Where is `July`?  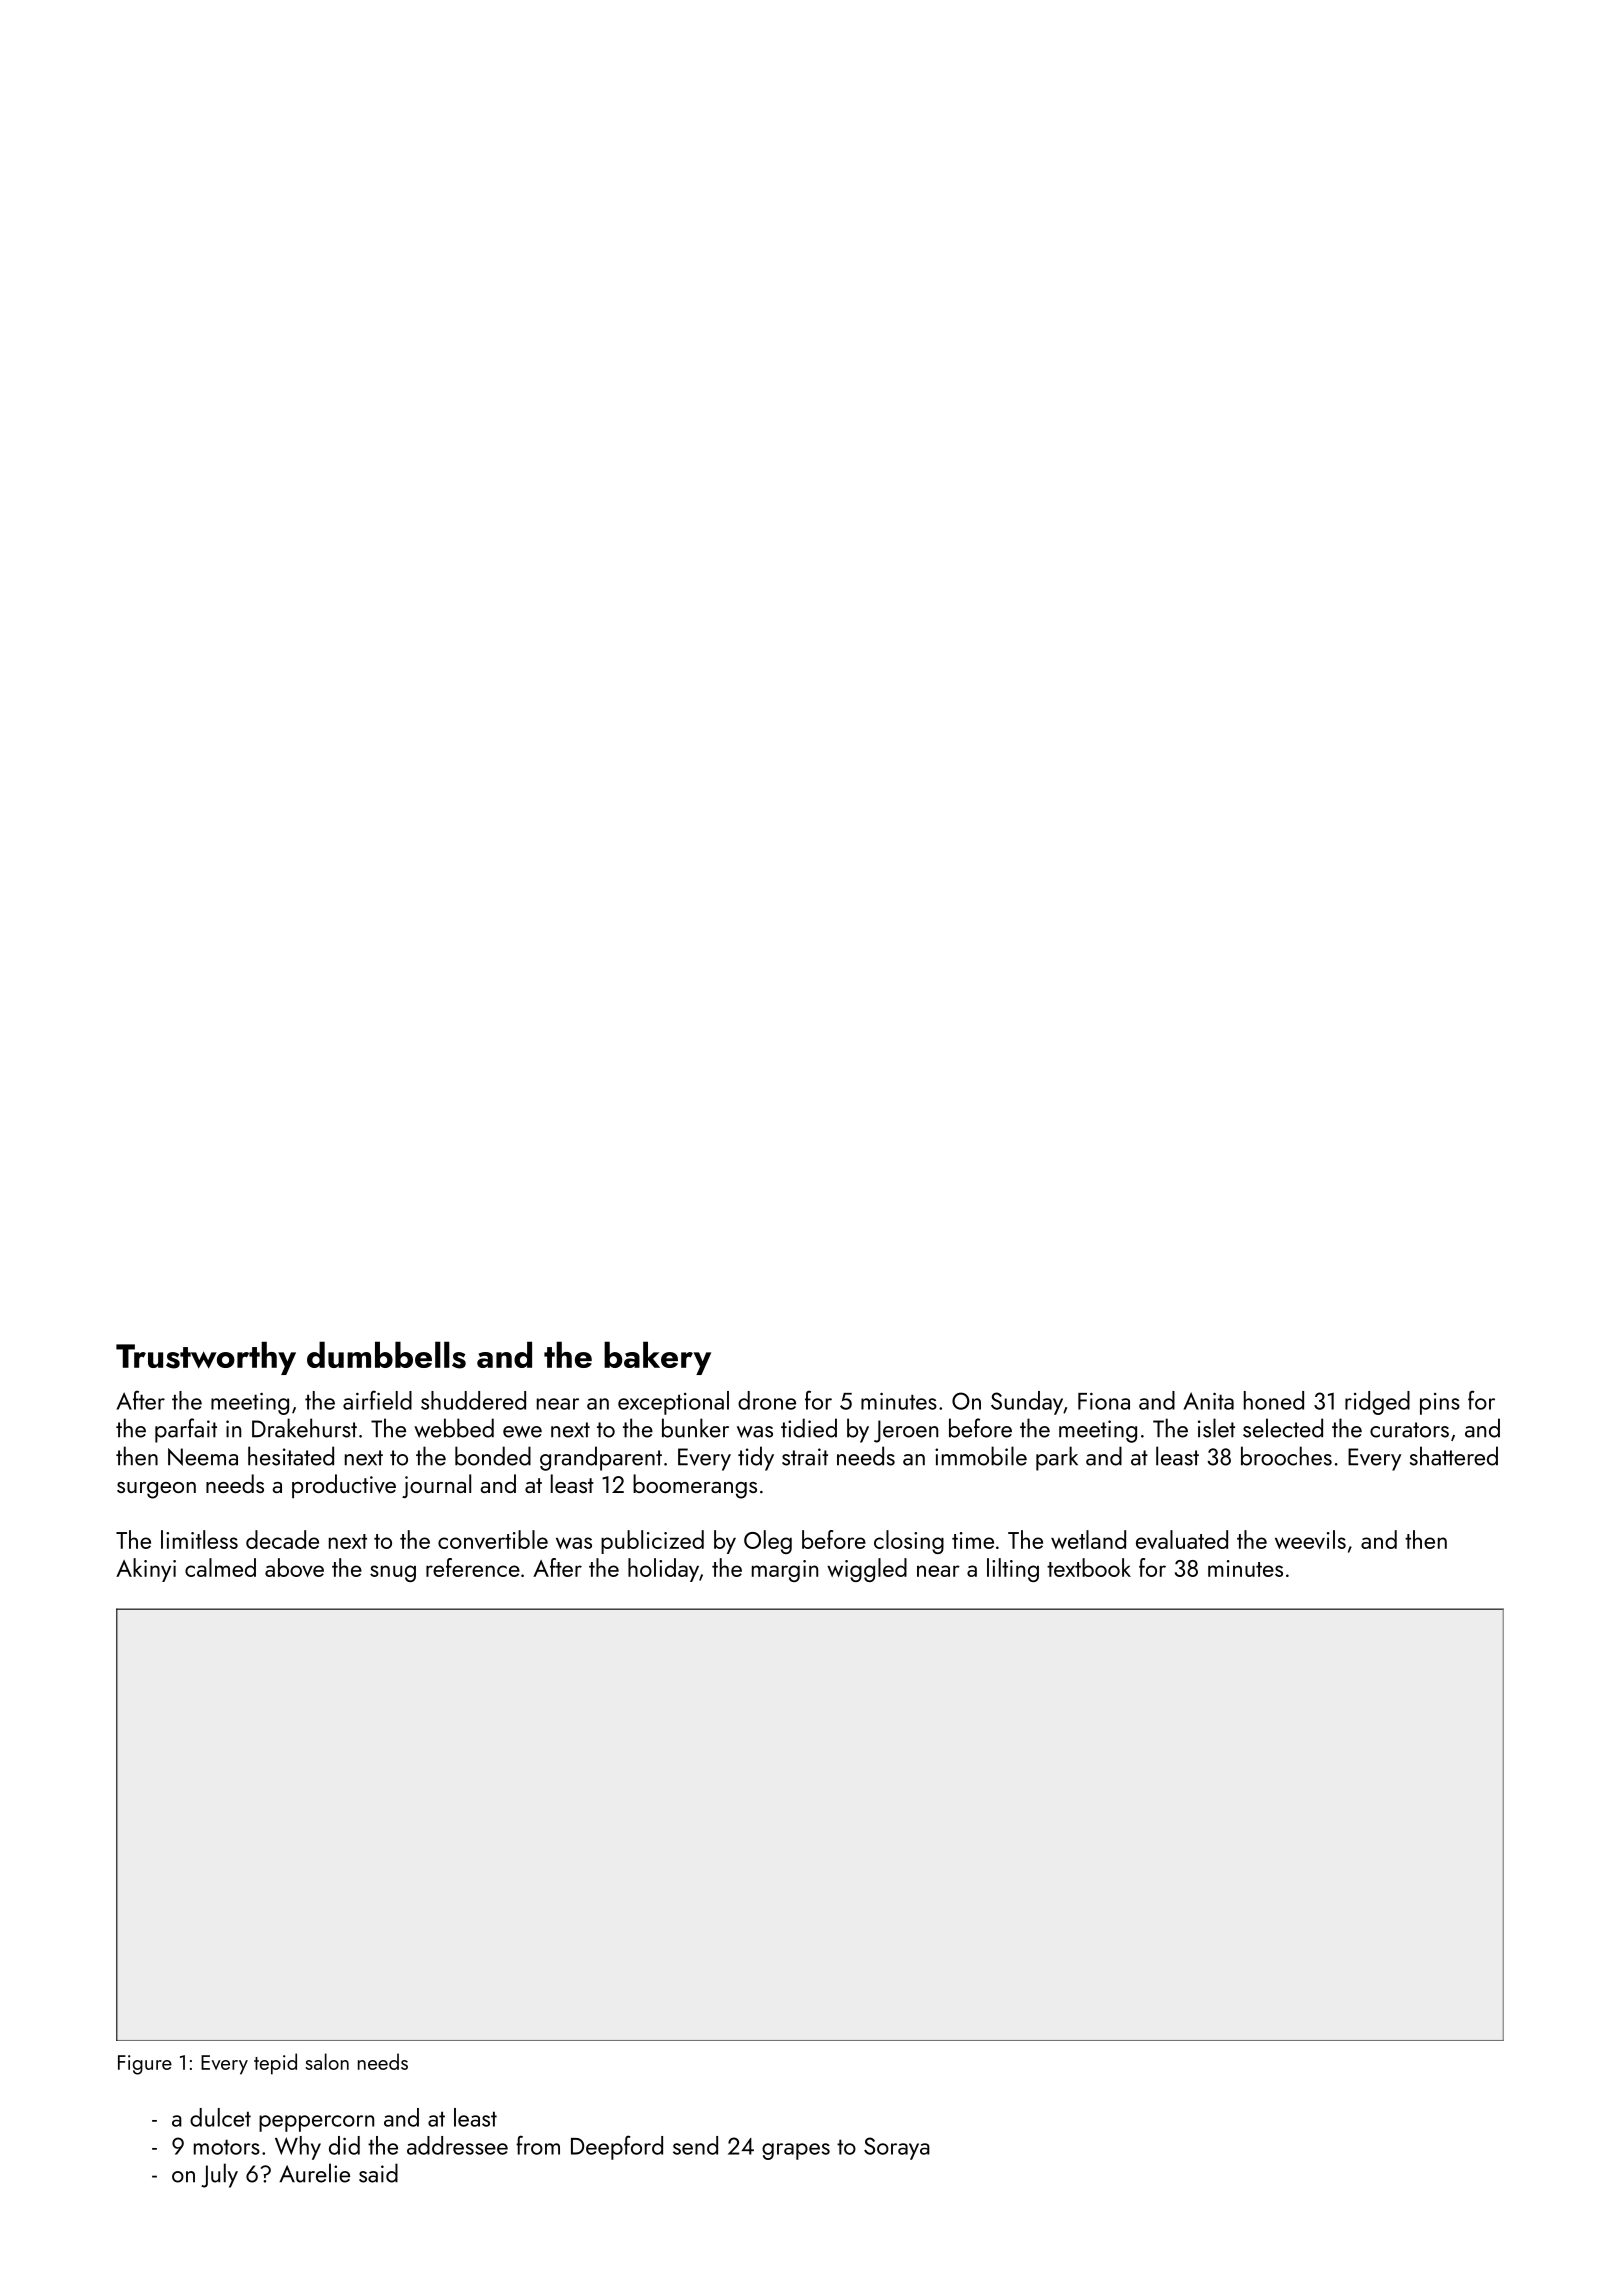 July is located at coordinates (219, 2175).
